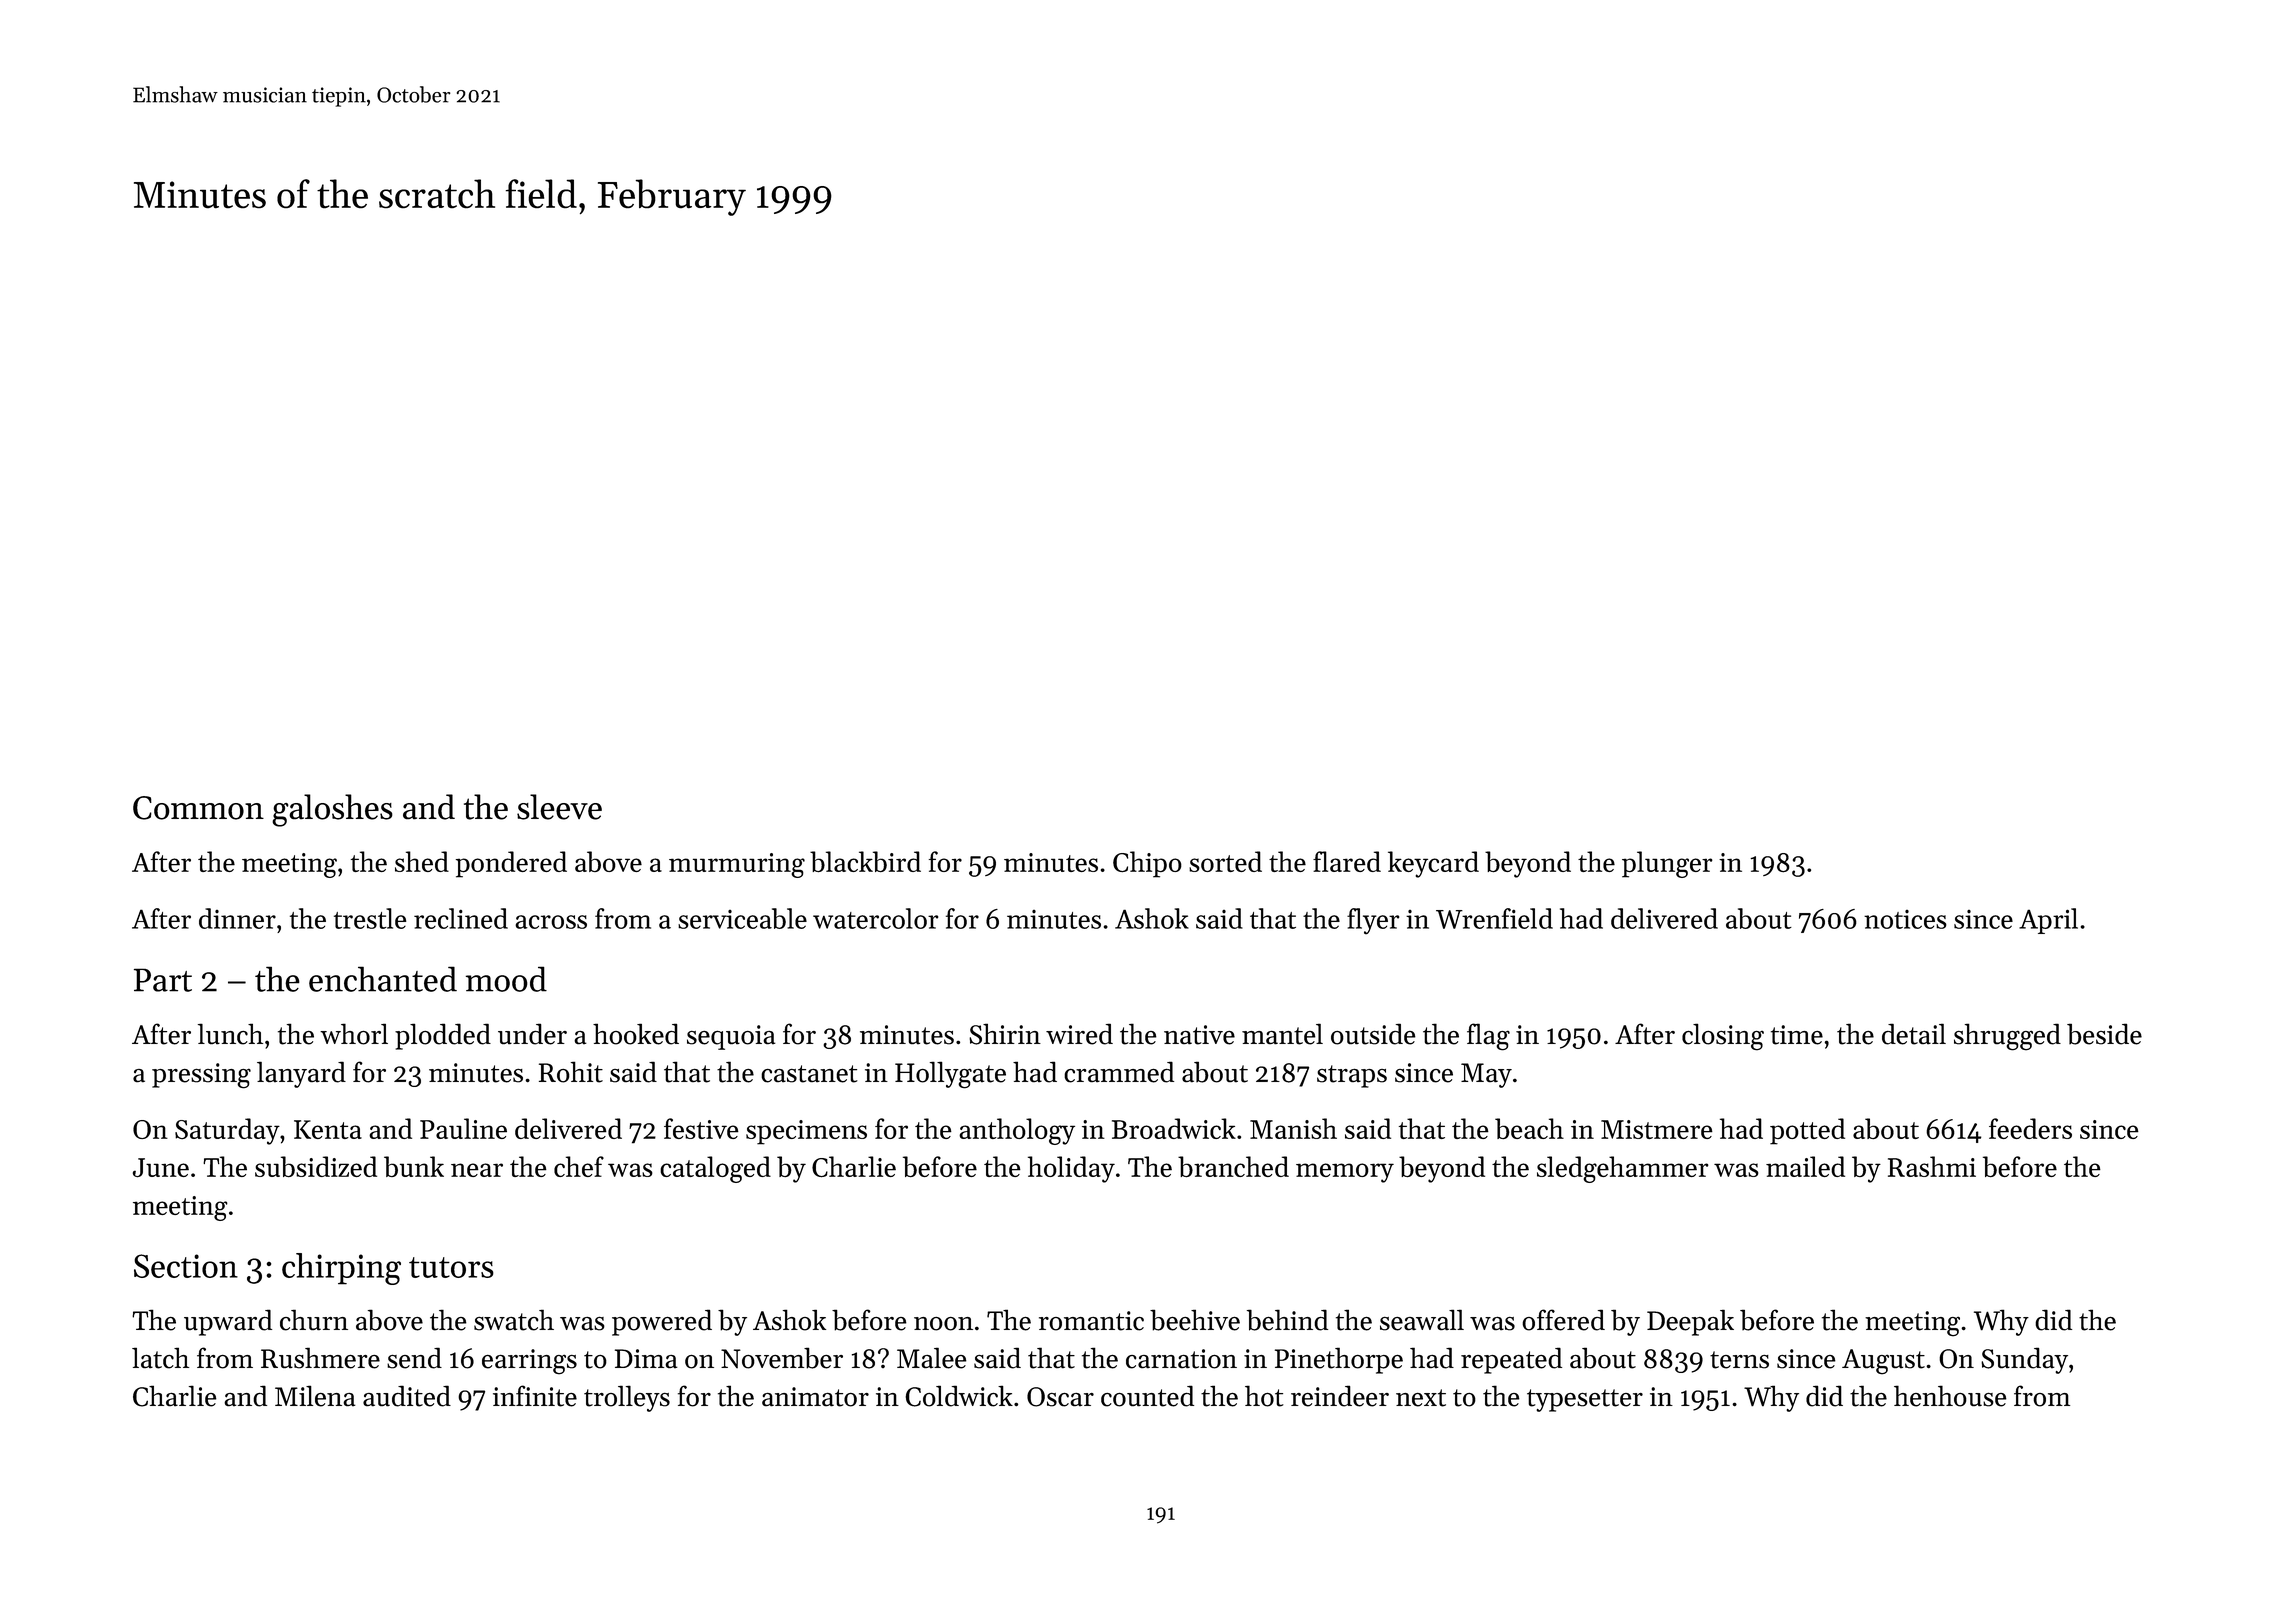 This screenshot has width=2292, height=1620. Describe the element at coordinates (1225, 861) in the screenshot. I see `sorted` at that location.
